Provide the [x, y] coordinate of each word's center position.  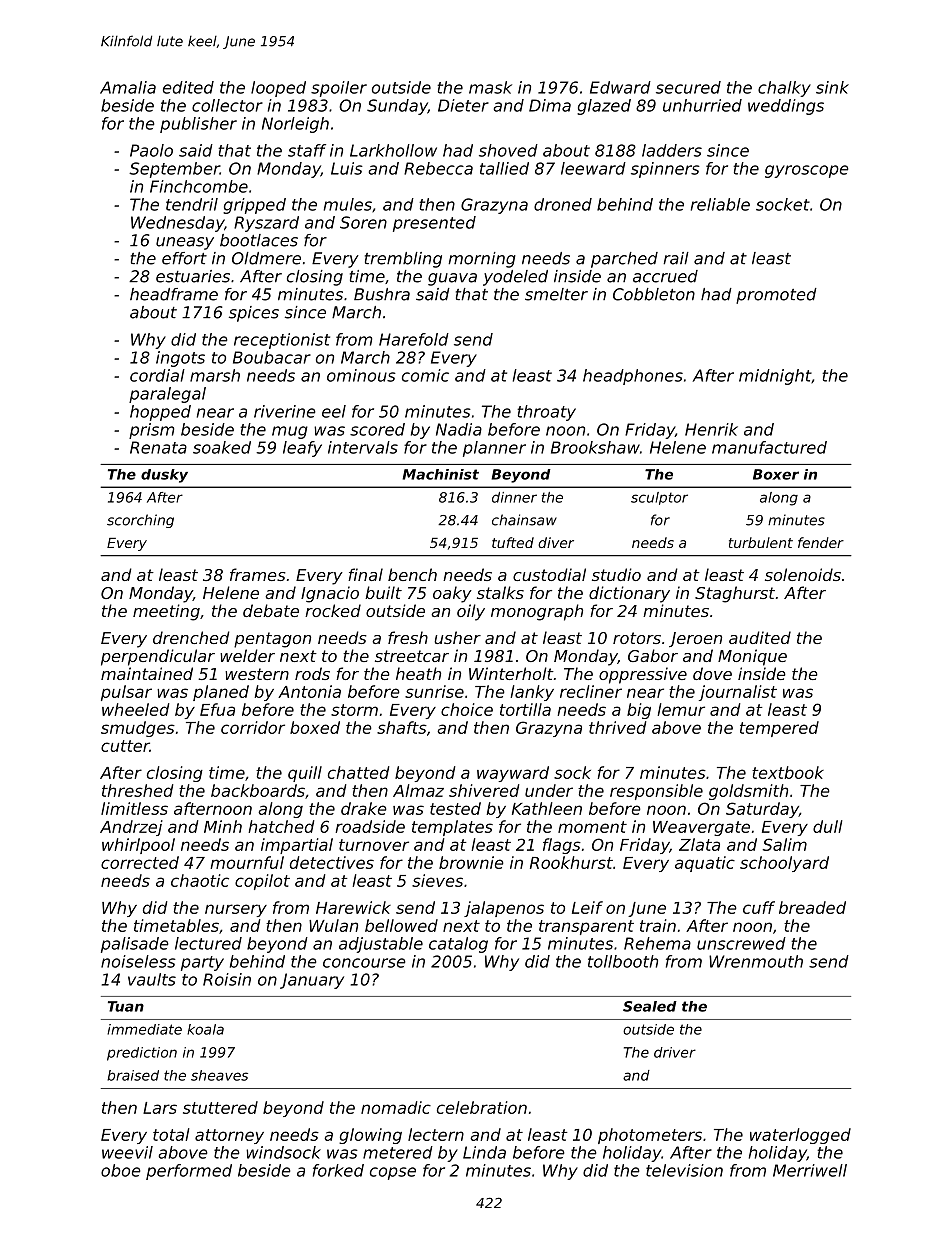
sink [832, 87]
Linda [484, 1152]
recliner [591, 691]
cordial [157, 375]
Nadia [459, 429]
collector [227, 105]
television [684, 1170]
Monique [752, 657]
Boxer [776, 474]
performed [189, 1172]
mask [490, 87]
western [257, 674]
